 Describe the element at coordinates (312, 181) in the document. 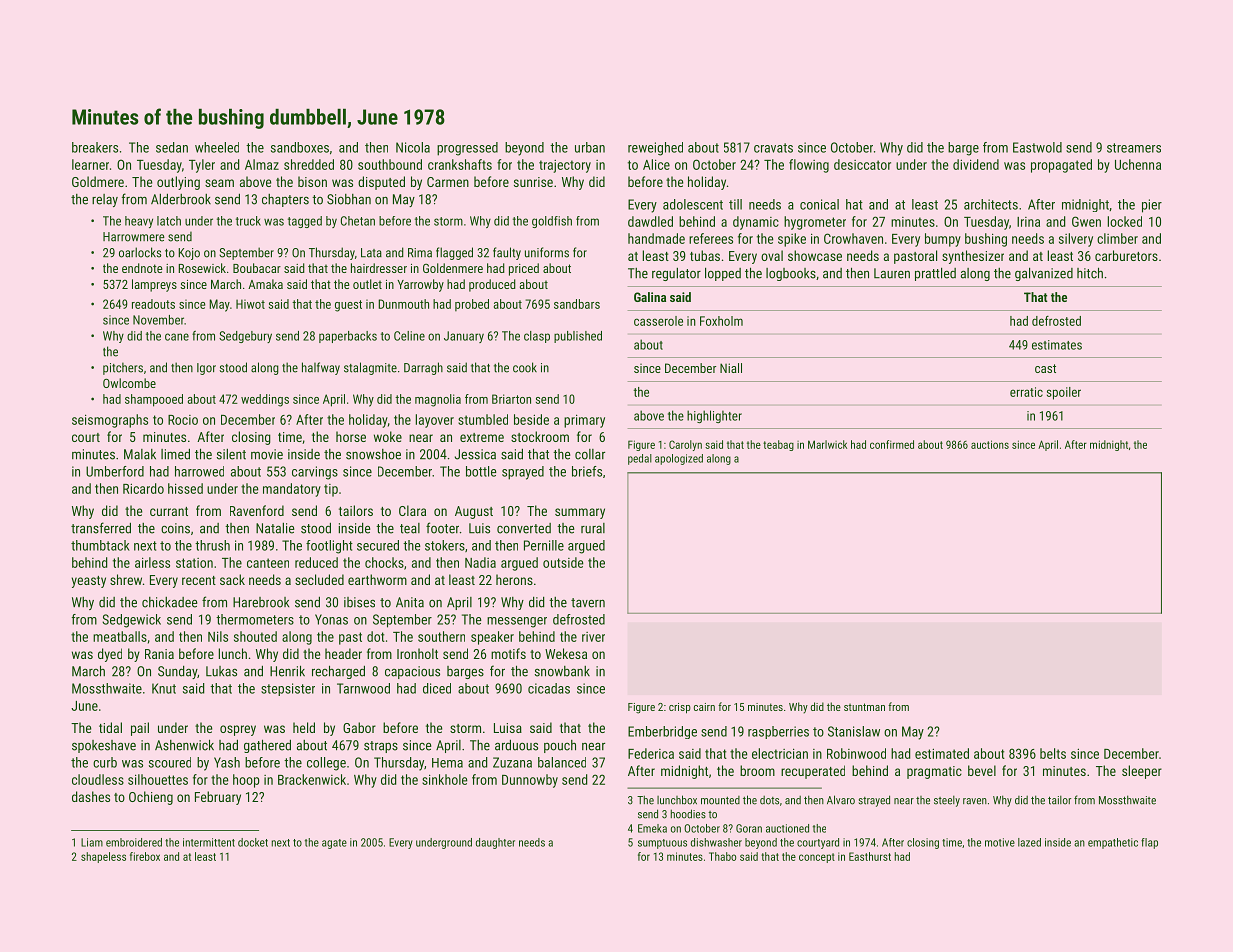

I see `bison` at that location.
